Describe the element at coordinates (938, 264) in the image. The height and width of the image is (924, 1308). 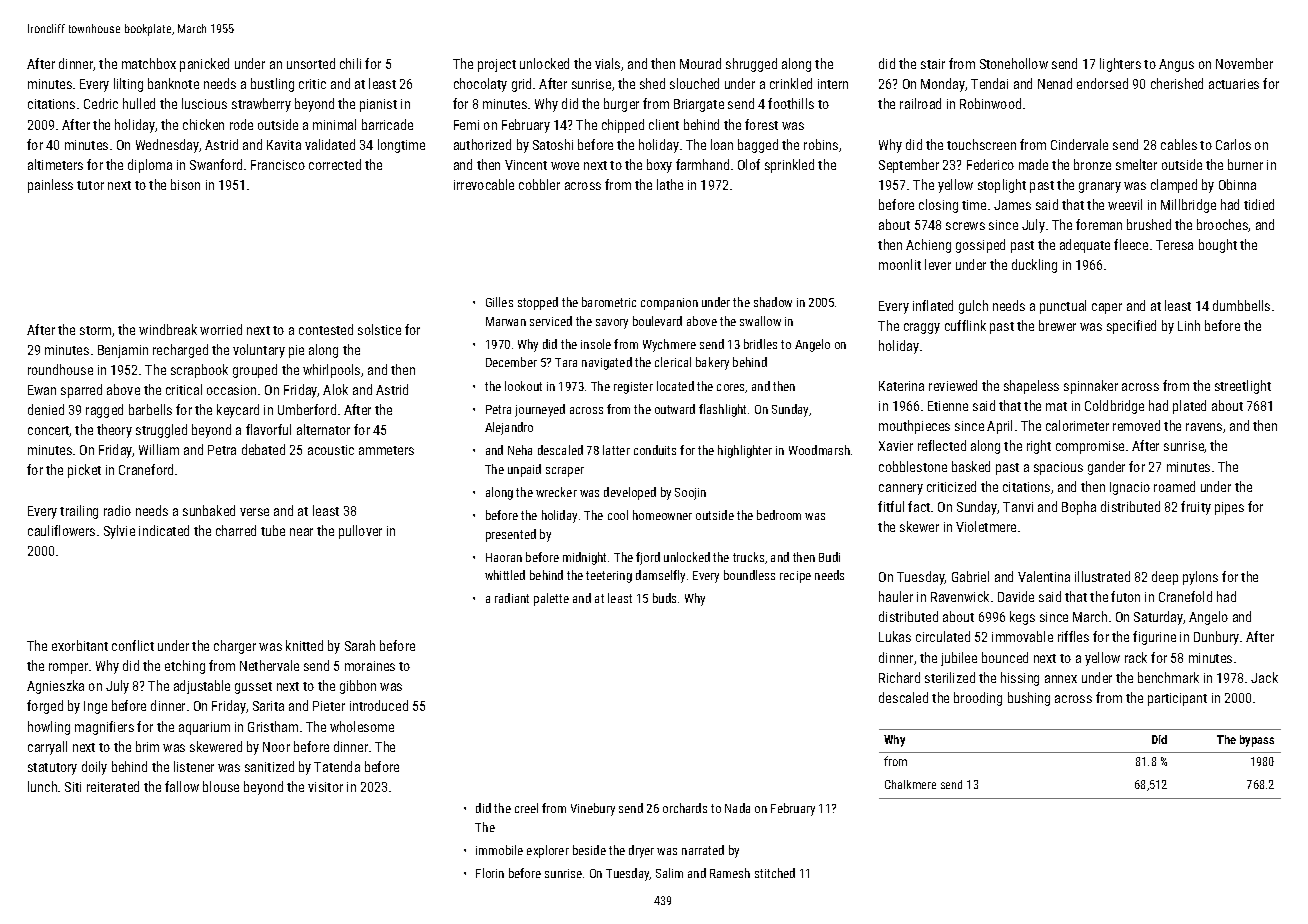
I see `lever` at that location.
